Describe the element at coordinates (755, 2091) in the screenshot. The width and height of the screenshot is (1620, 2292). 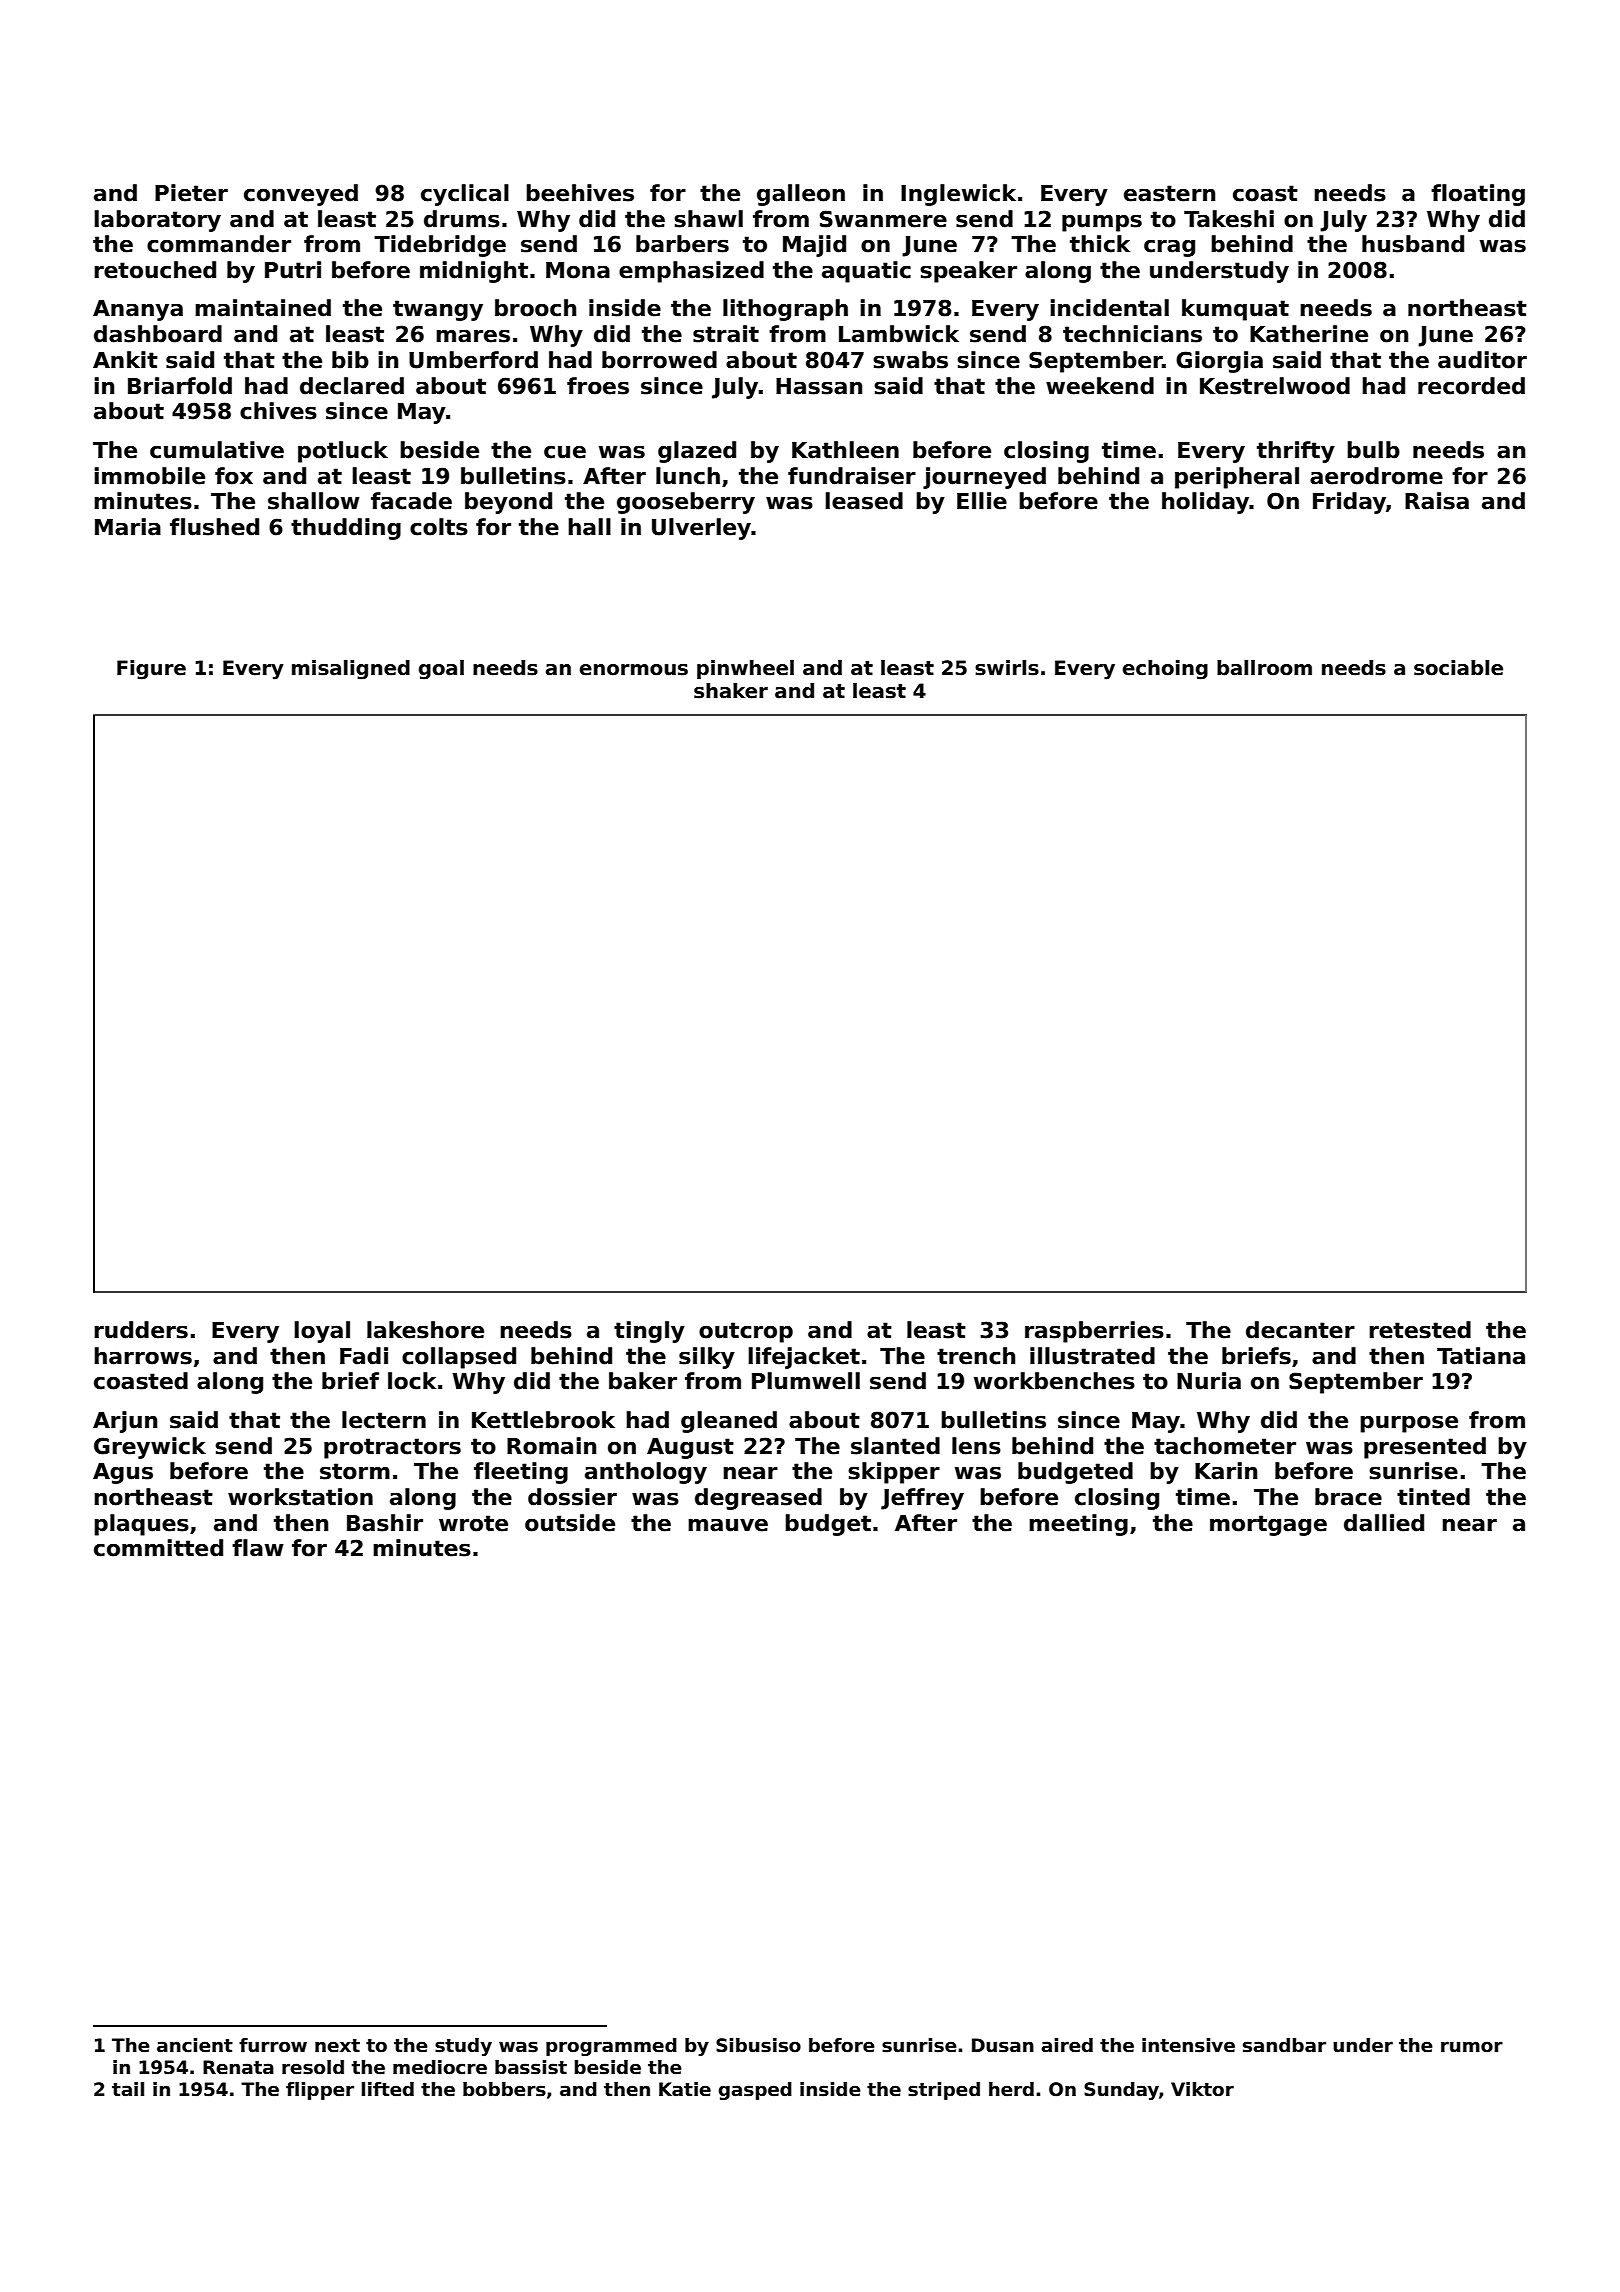
I see `gasped` at that location.
